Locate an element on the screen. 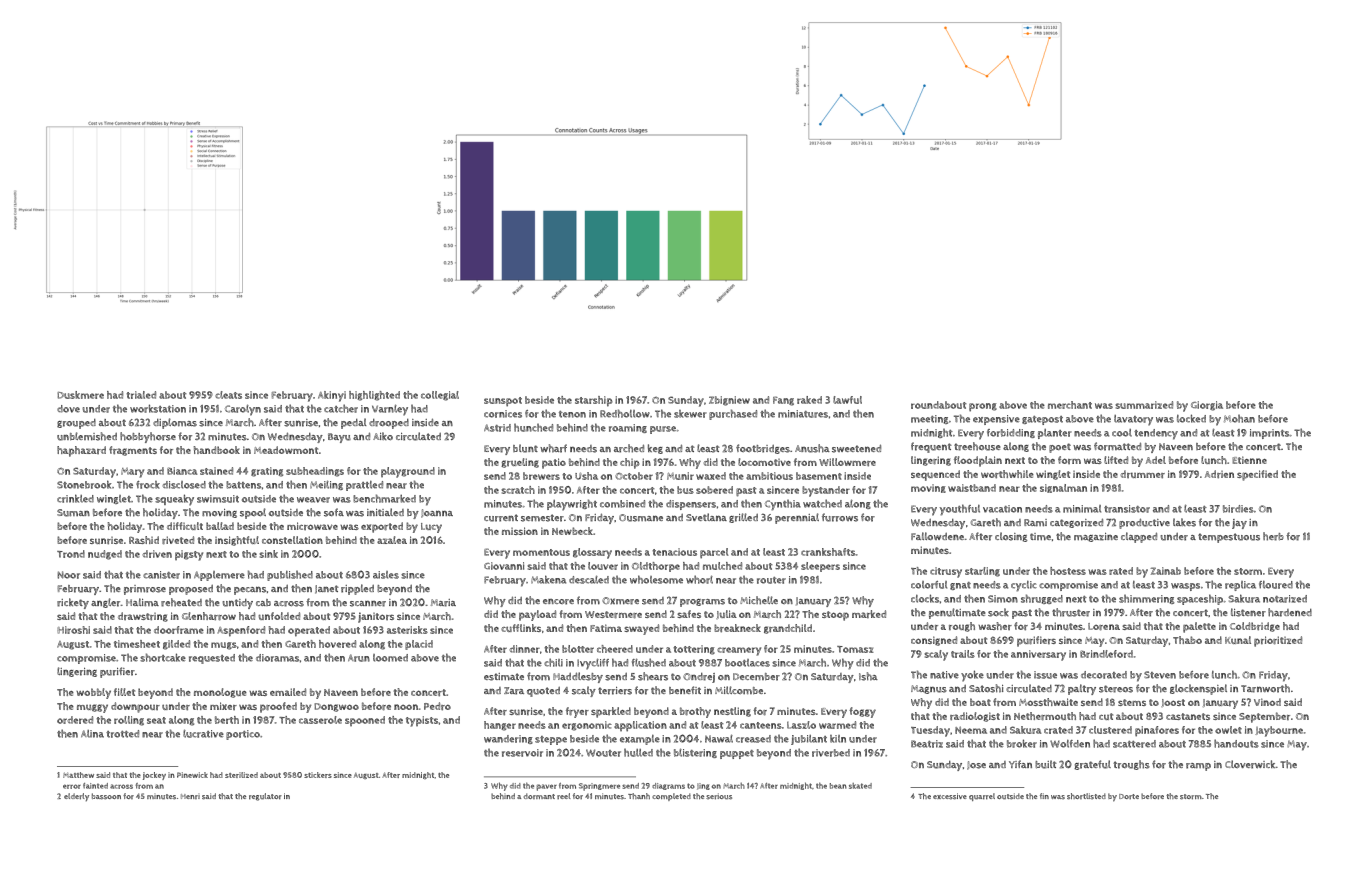  foggy is located at coordinates (862, 712).
